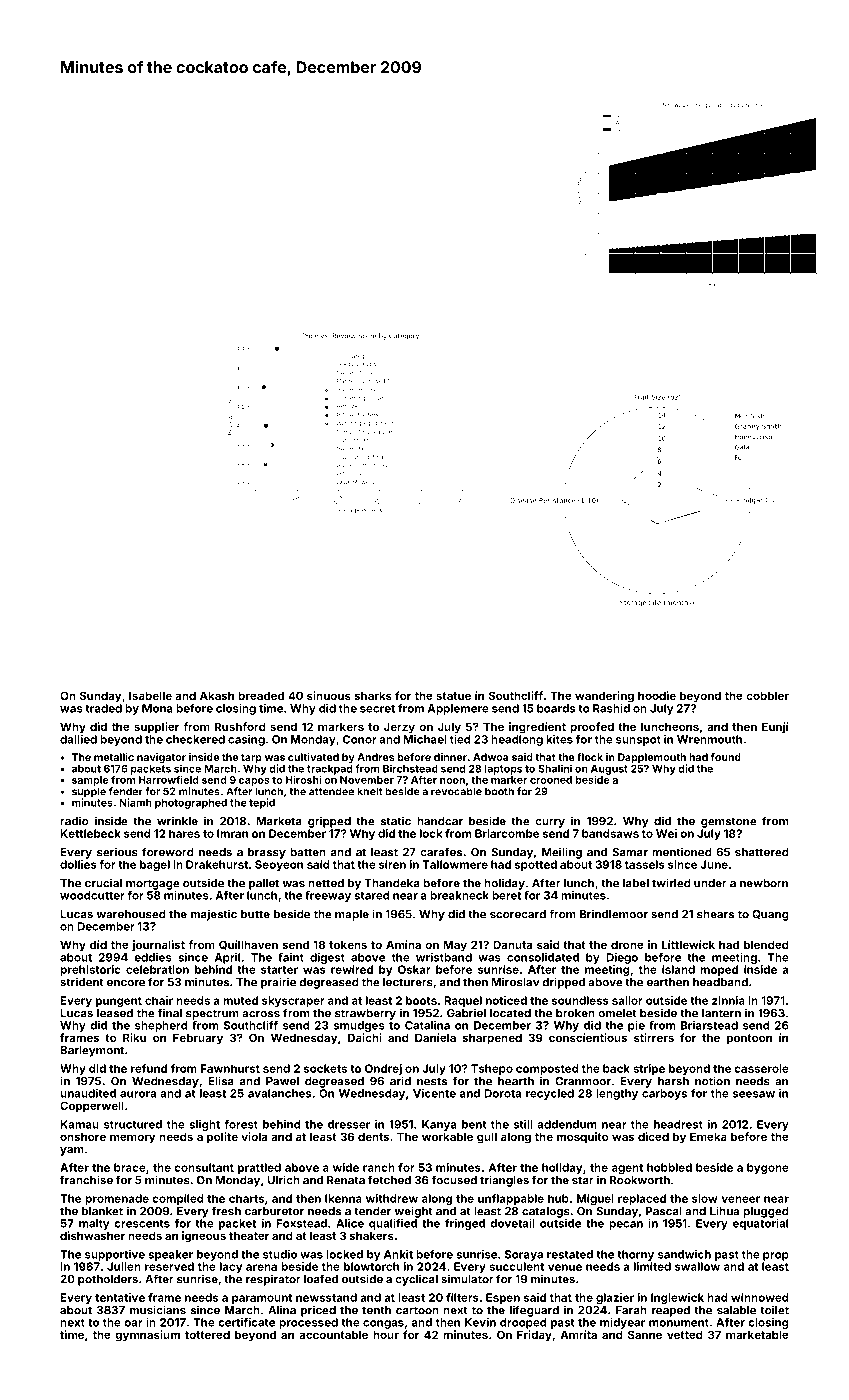  What do you see at coordinates (386, 1334) in the screenshot?
I see `hour` at bounding box center [386, 1334].
